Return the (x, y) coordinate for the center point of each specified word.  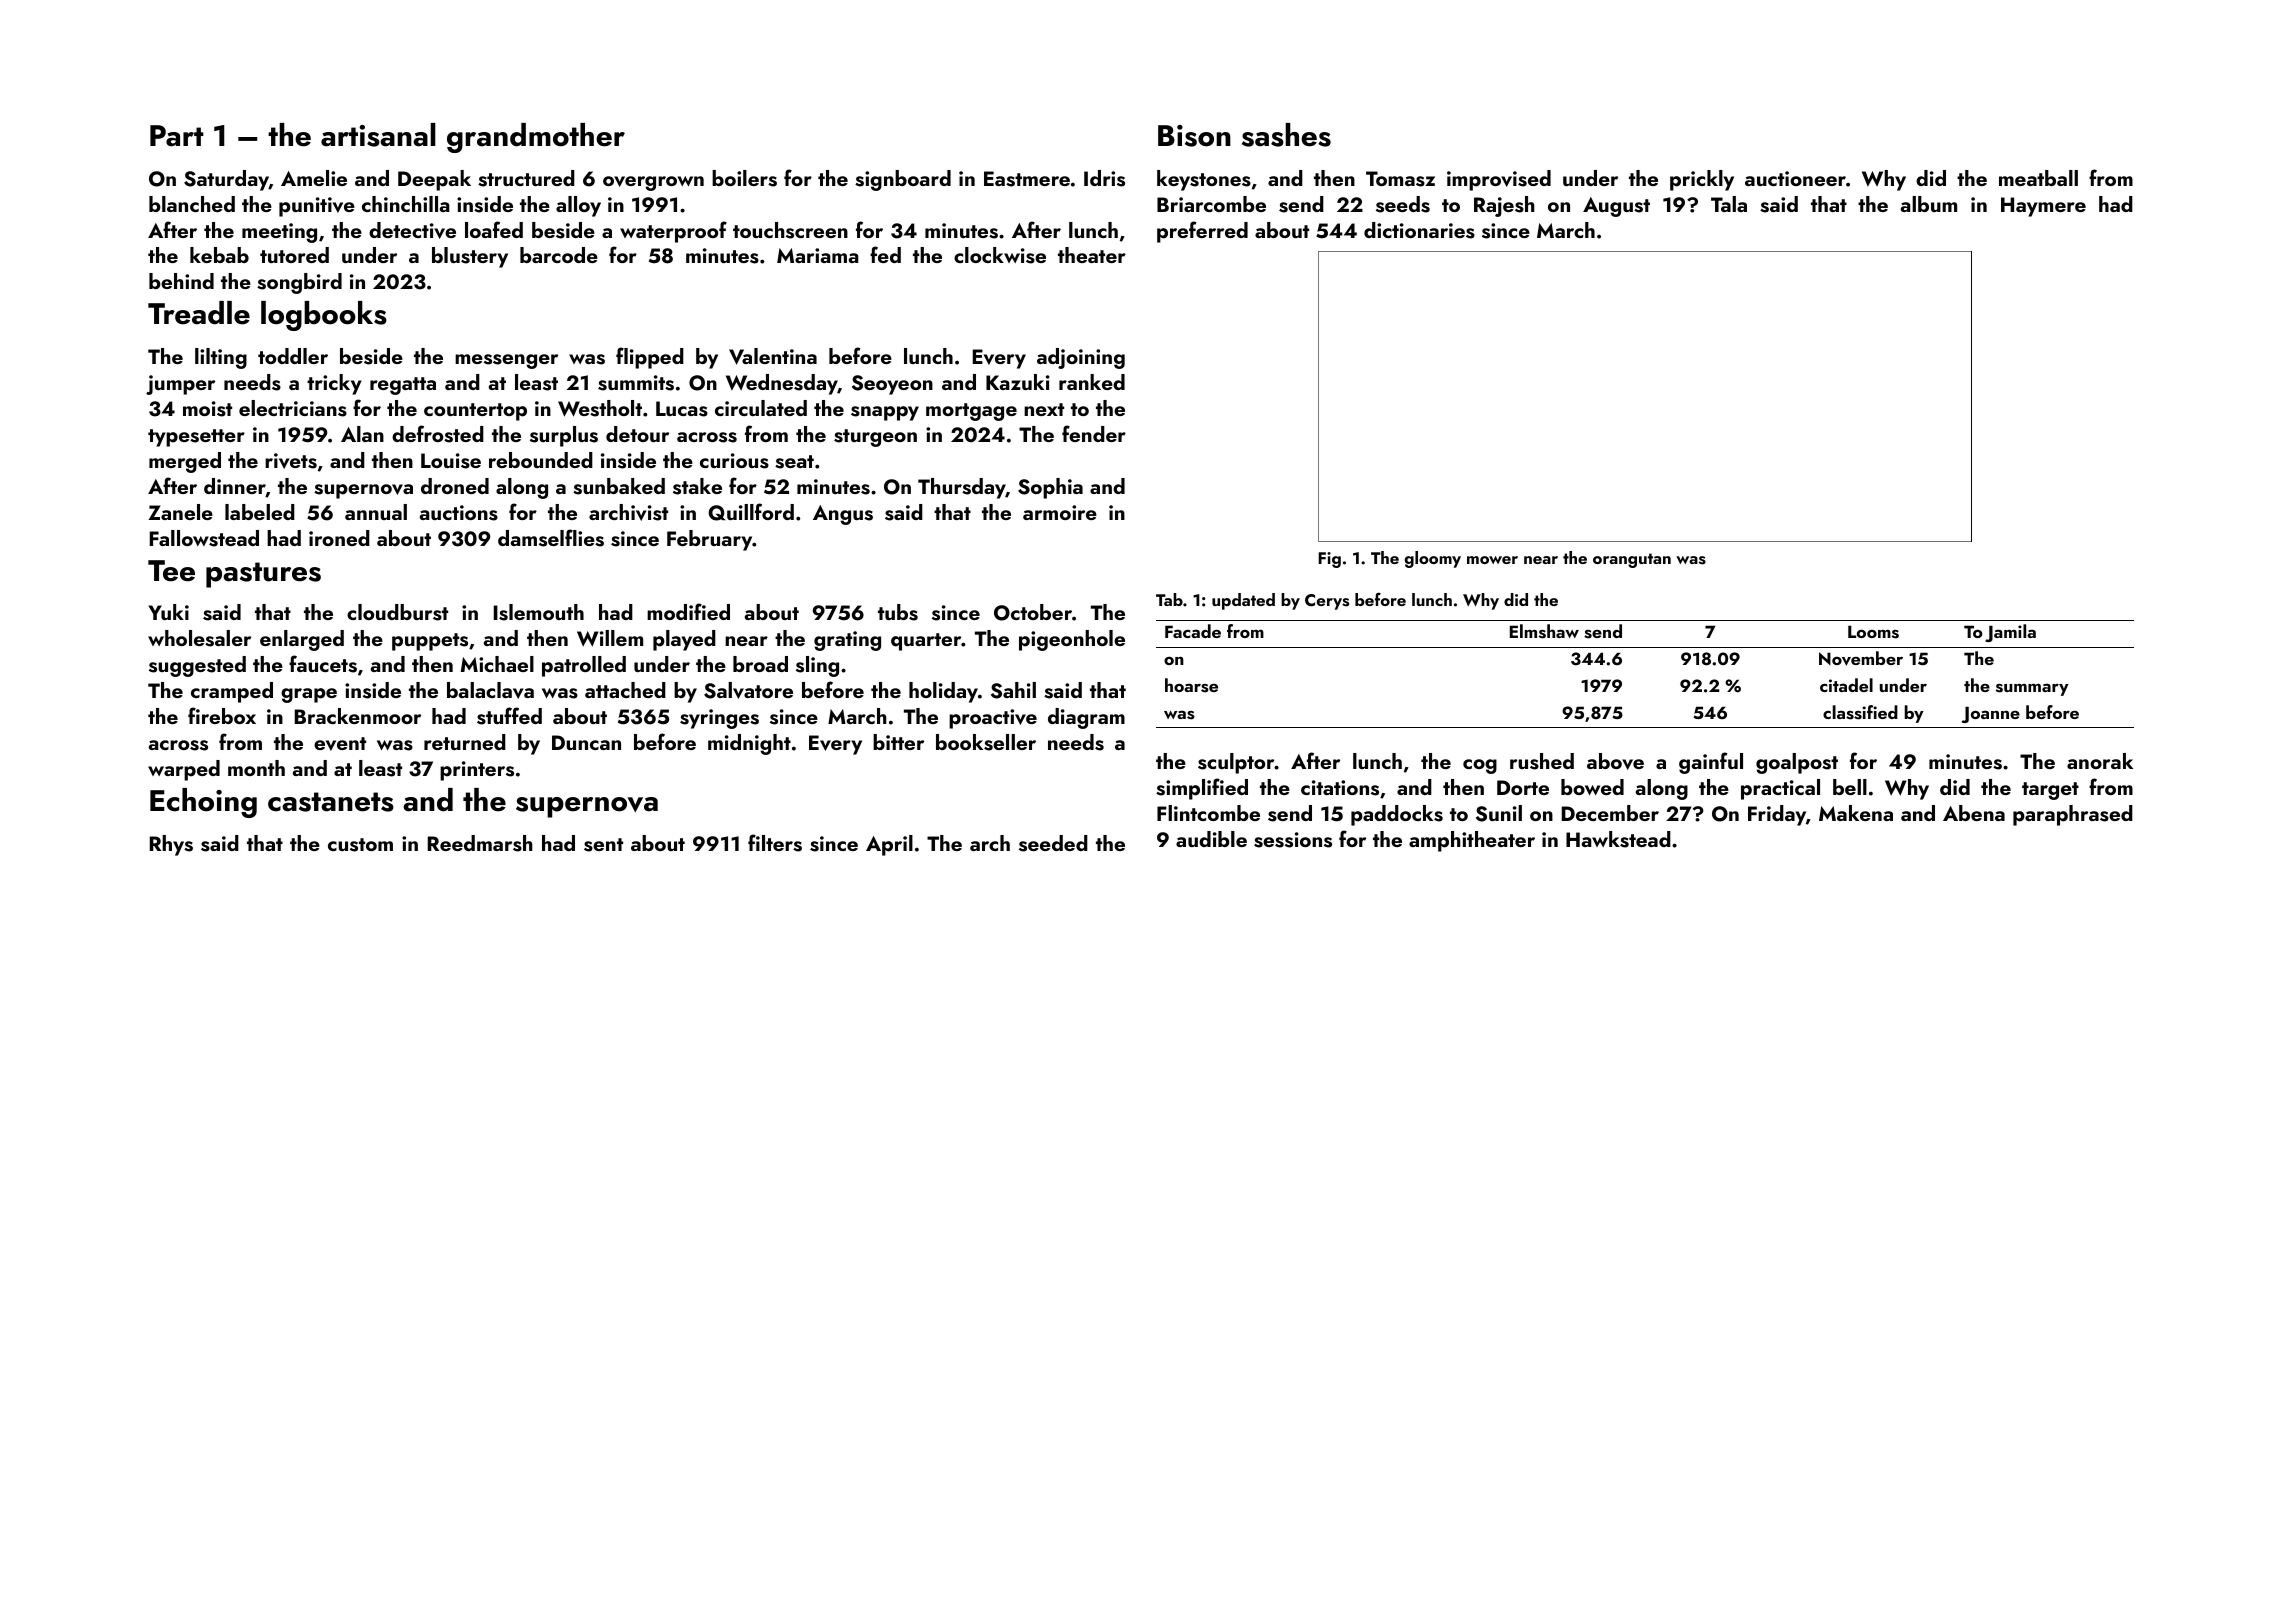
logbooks (324, 316)
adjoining (1081, 358)
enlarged (302, 640)
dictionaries (1419, 230)
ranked (1092, 382)
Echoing (203, 803)
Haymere (2043, 207)
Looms (1873, 632)
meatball (2038, 178)
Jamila (2010, 633)
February (710, 540)
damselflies (551, 538)
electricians (293, 408)
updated (1243, 601)
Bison (1194, 136)
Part (177, 136)
